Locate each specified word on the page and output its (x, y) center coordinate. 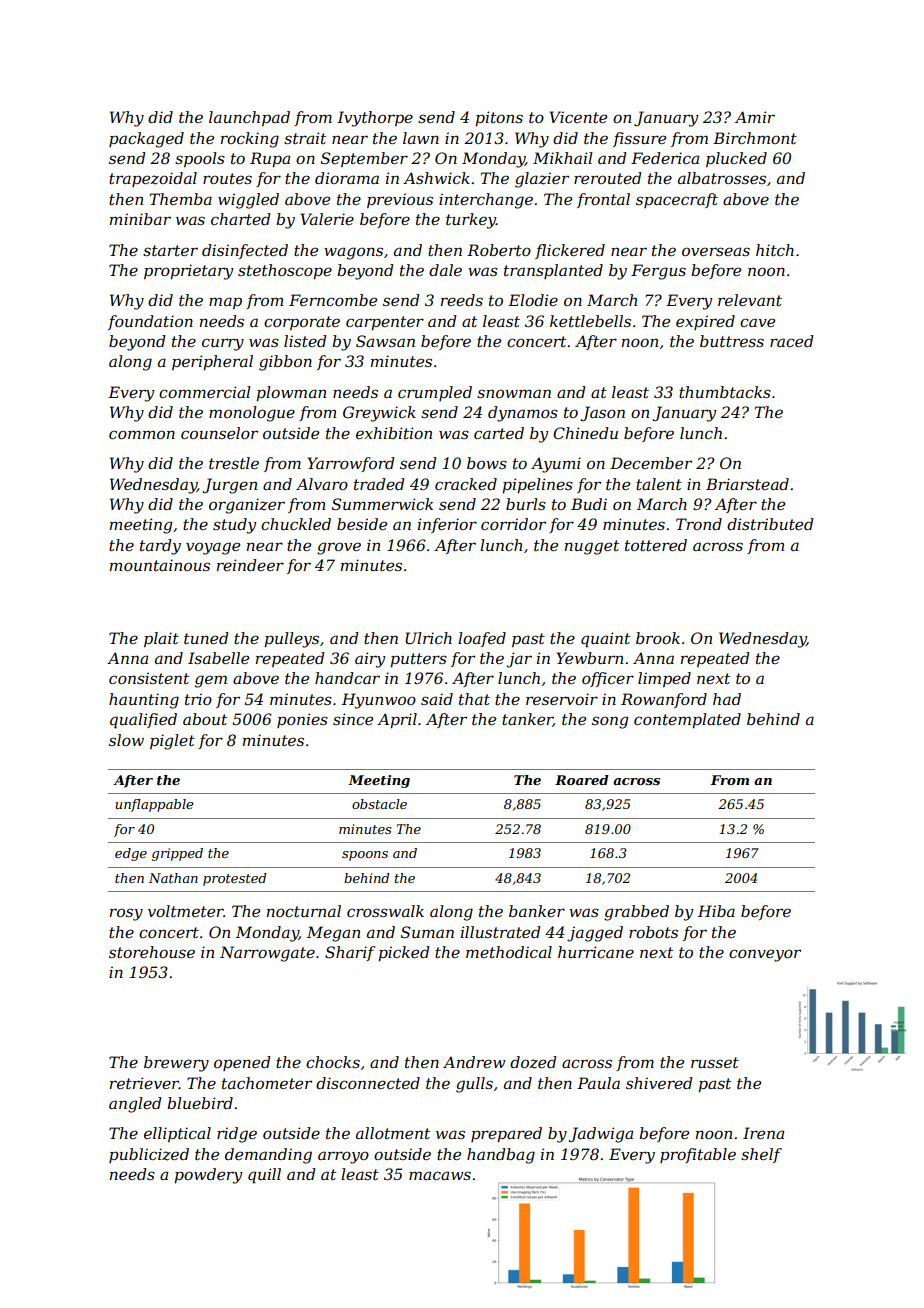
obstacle (379, 804)
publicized (149, 1155)
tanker (527, 720)
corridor (513, 524)
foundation (150, 322)
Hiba (716, 911)
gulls (474, 1085)
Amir (755, 117)
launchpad (249, 118)
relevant (750, 300)
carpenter (385, 323)
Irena (763, 1133)
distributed (770, 524)
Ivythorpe (375, 119)
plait (161, 639)
